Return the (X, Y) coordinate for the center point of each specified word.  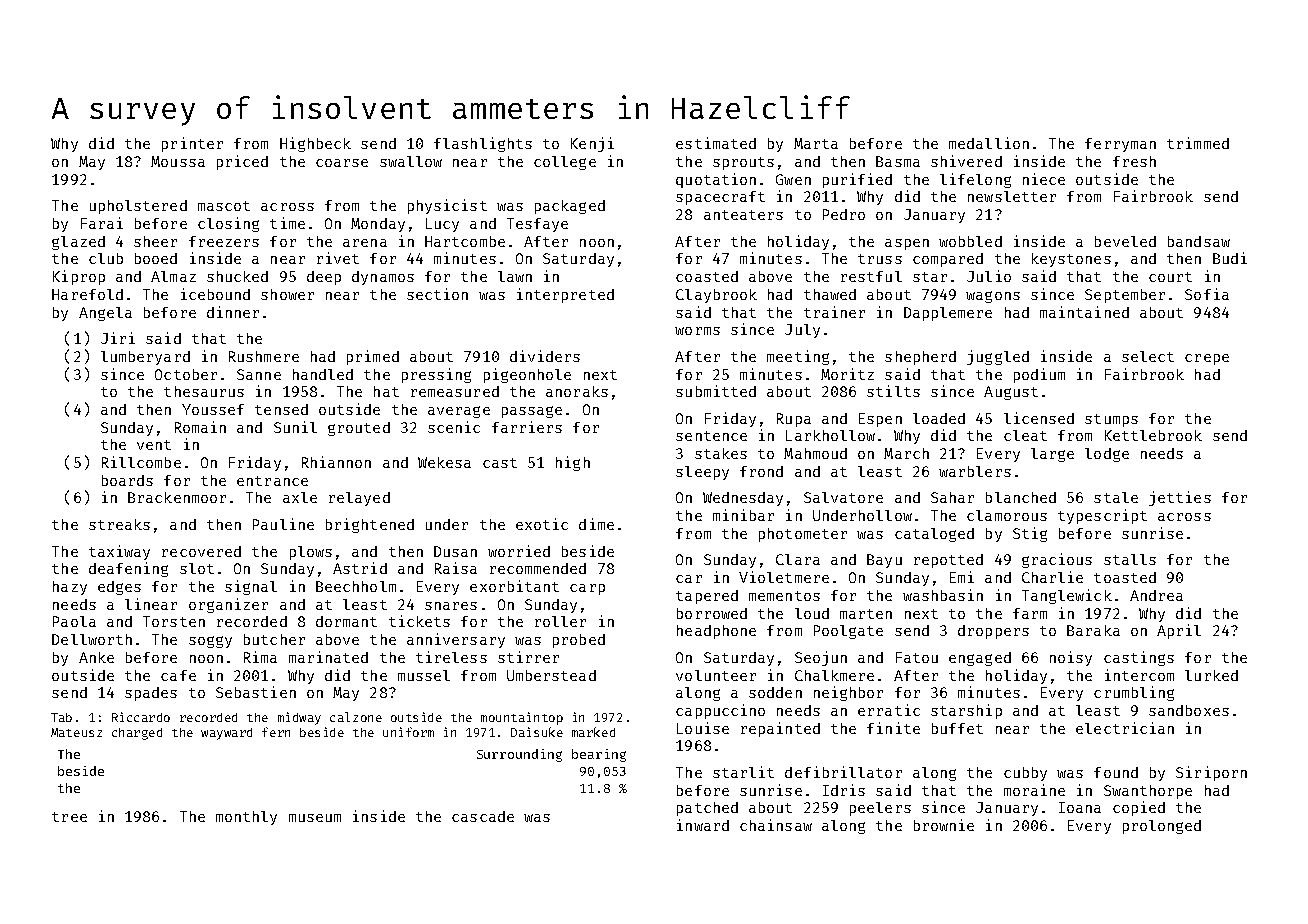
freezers (224, 241)
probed (579, 641)
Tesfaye (537, 225)
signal (251, 587)
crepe (1207, 359)
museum (315, 818)
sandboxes (1189, 710)
